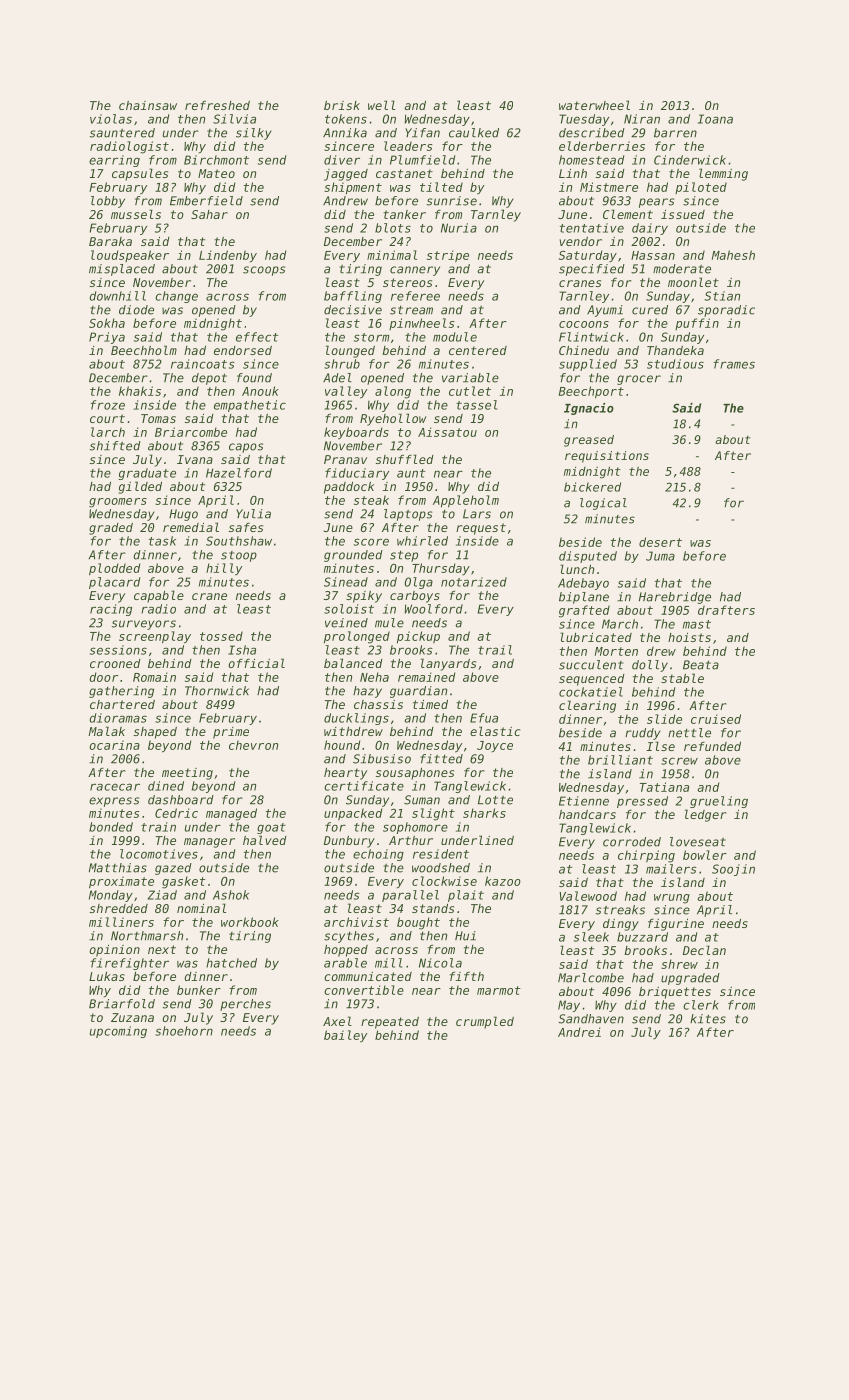 This image has height=1400, width=849. Describe the element at coordinates (221, 636) in the image. I see `tossed` at that location.
